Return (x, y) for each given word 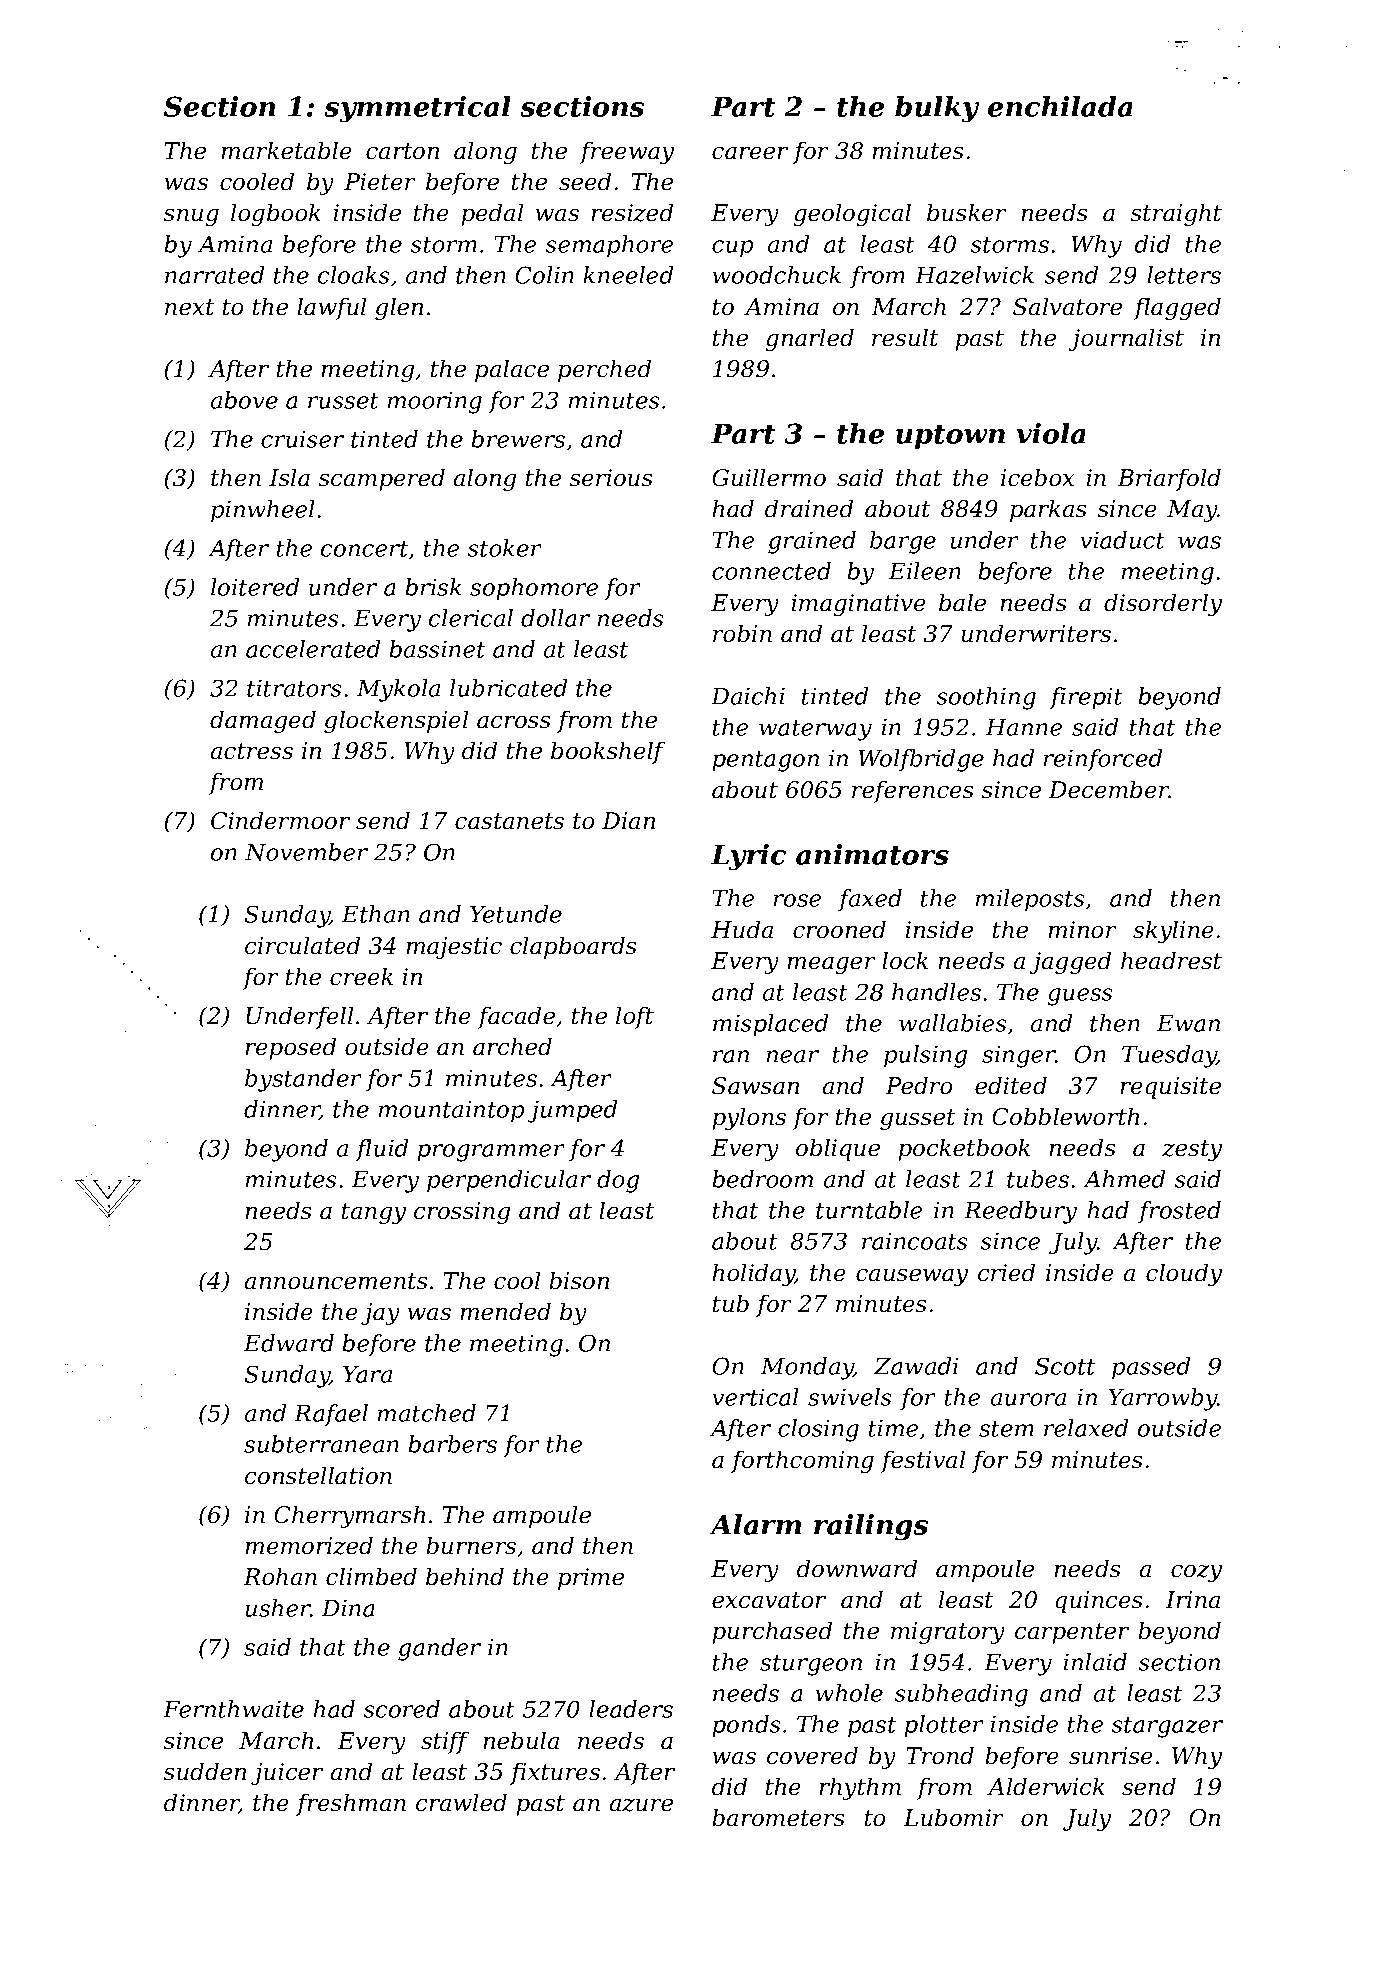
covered (812, 1755)
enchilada (1060, 106)
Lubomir (953, 1817)
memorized (309, 1545)
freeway (626, 152)
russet (343, 401)
